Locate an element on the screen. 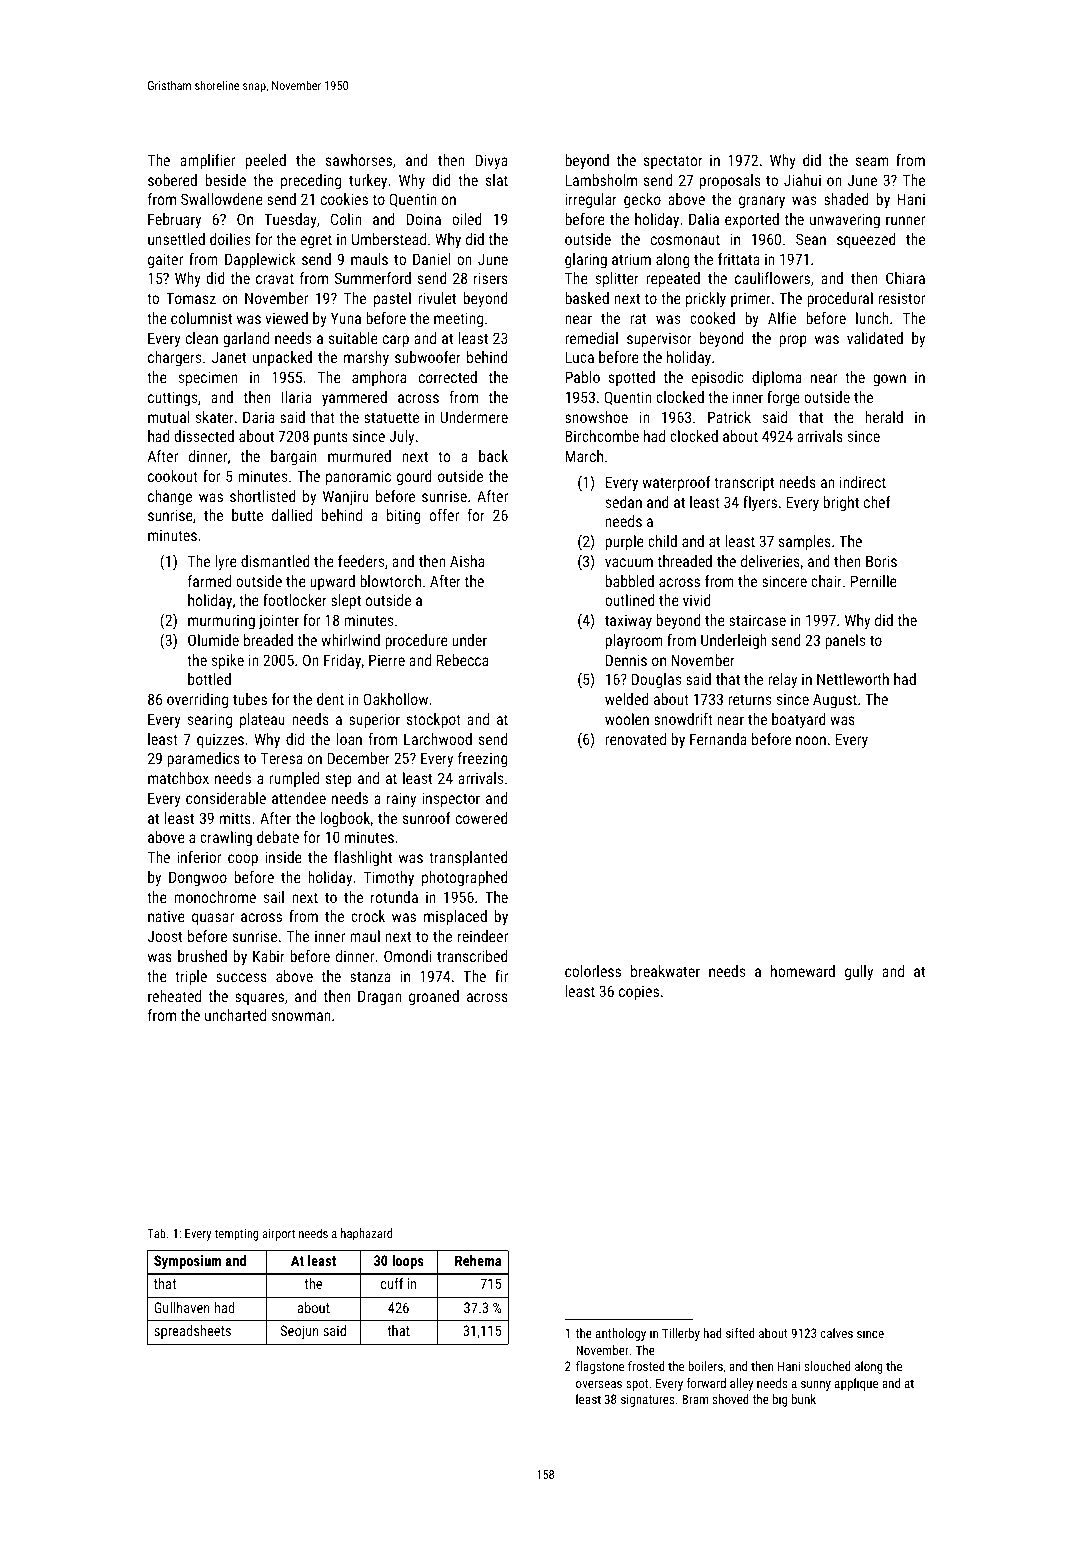 The height and width of the screenshot is (1554, 1073). procedural is located at coordinates (840, 299).
